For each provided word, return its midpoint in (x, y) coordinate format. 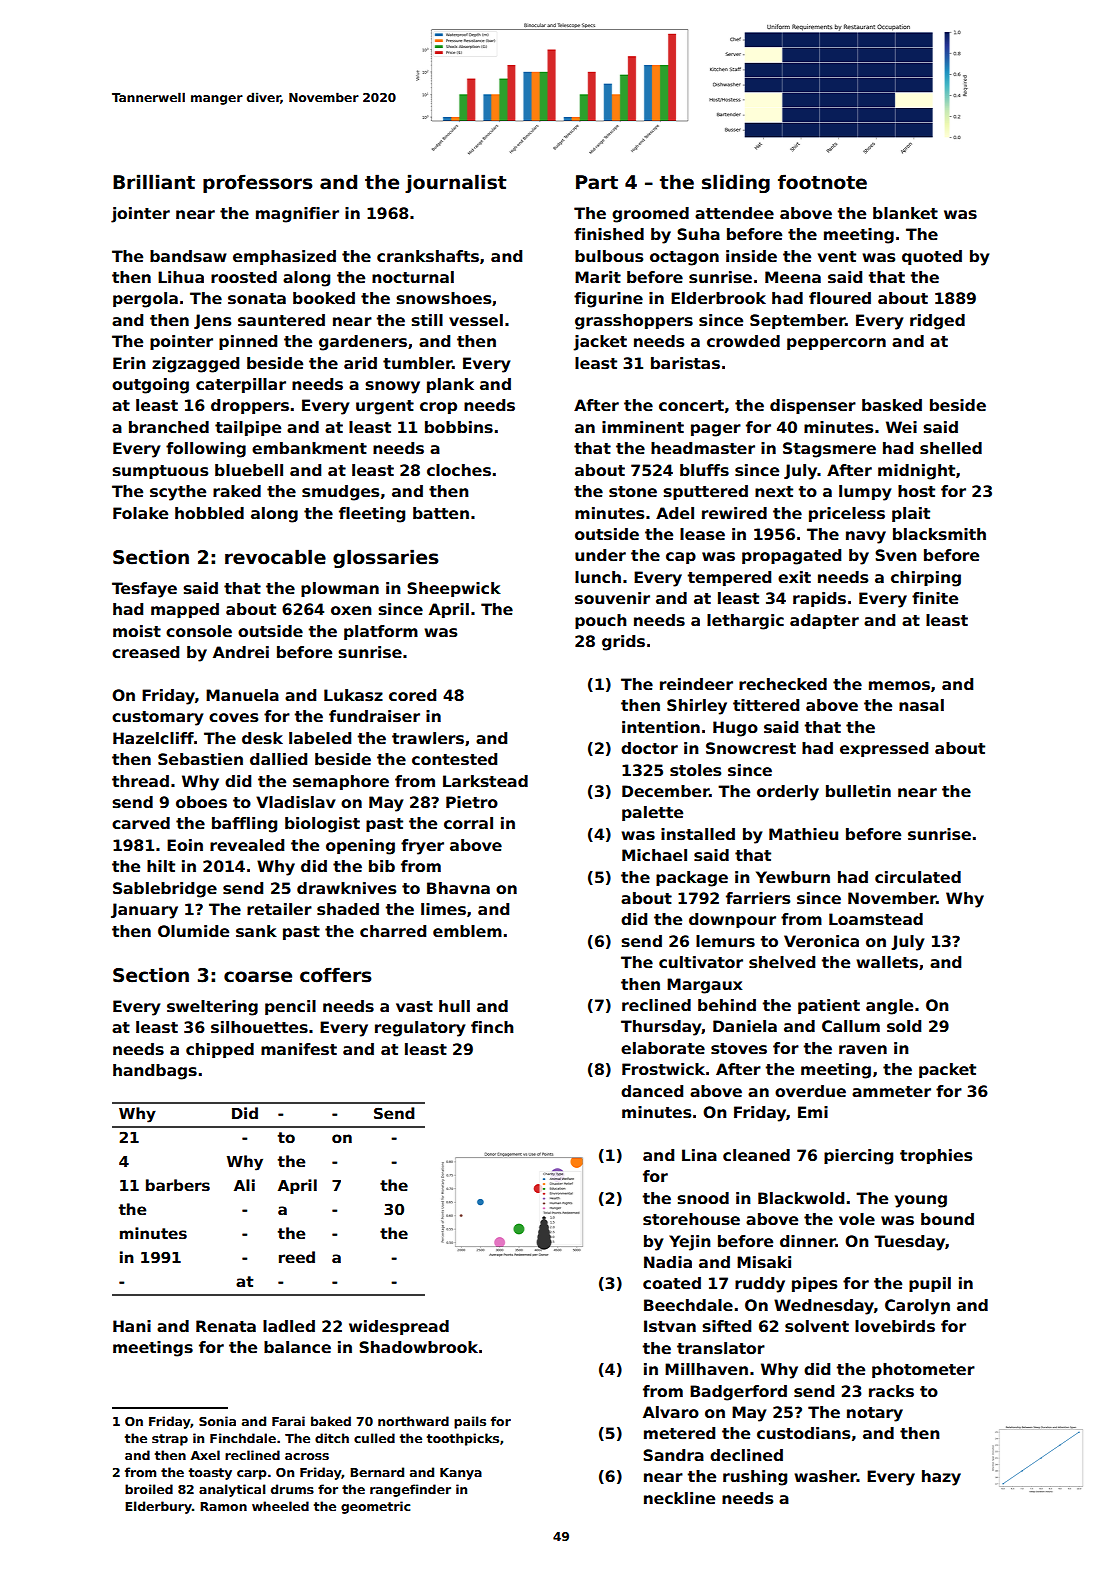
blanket (905, 213)
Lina (699, 1155)
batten (441, 513)
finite (935, 598)
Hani (132, 1326)
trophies (936, 1156)
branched (169, 427)
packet (947, 1070)
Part (597, 182)
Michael (654, 855)
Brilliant (154, 182)
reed (297, 1257)
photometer (923, 1370)
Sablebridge (165, 890)
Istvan (670, 1326)
